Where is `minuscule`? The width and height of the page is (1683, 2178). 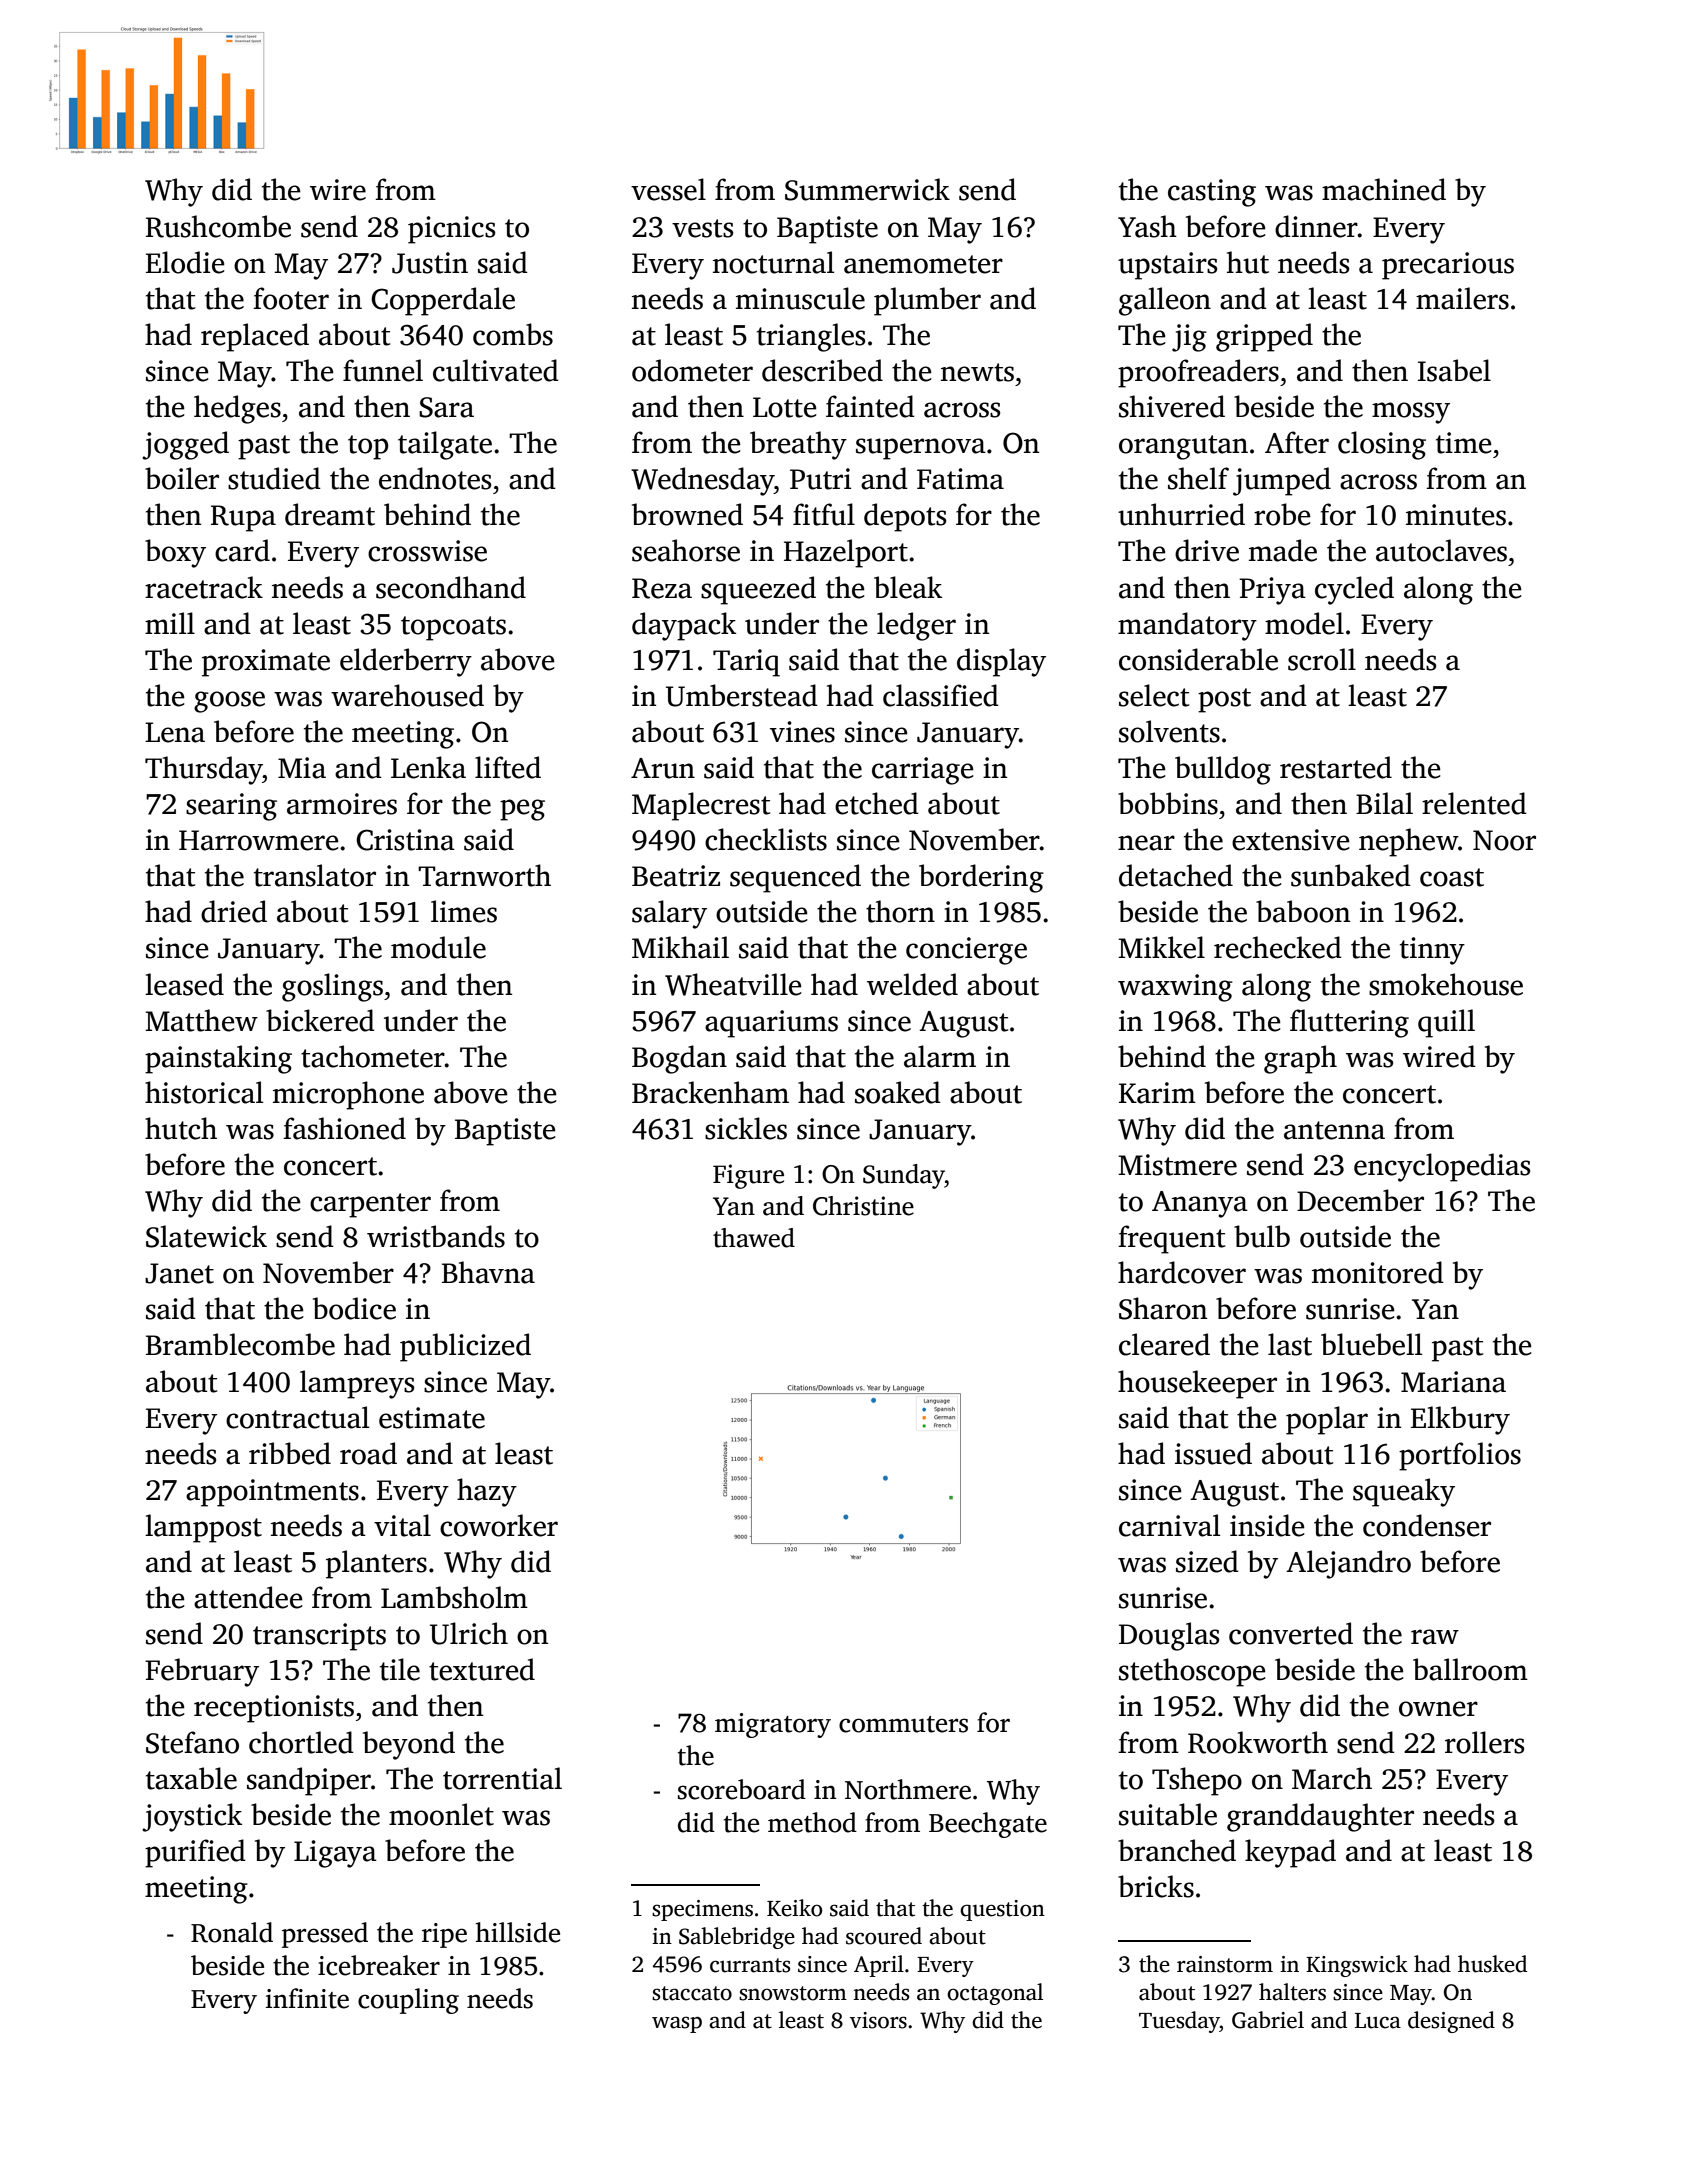 minuscule is located at coordinates (800, 298).
